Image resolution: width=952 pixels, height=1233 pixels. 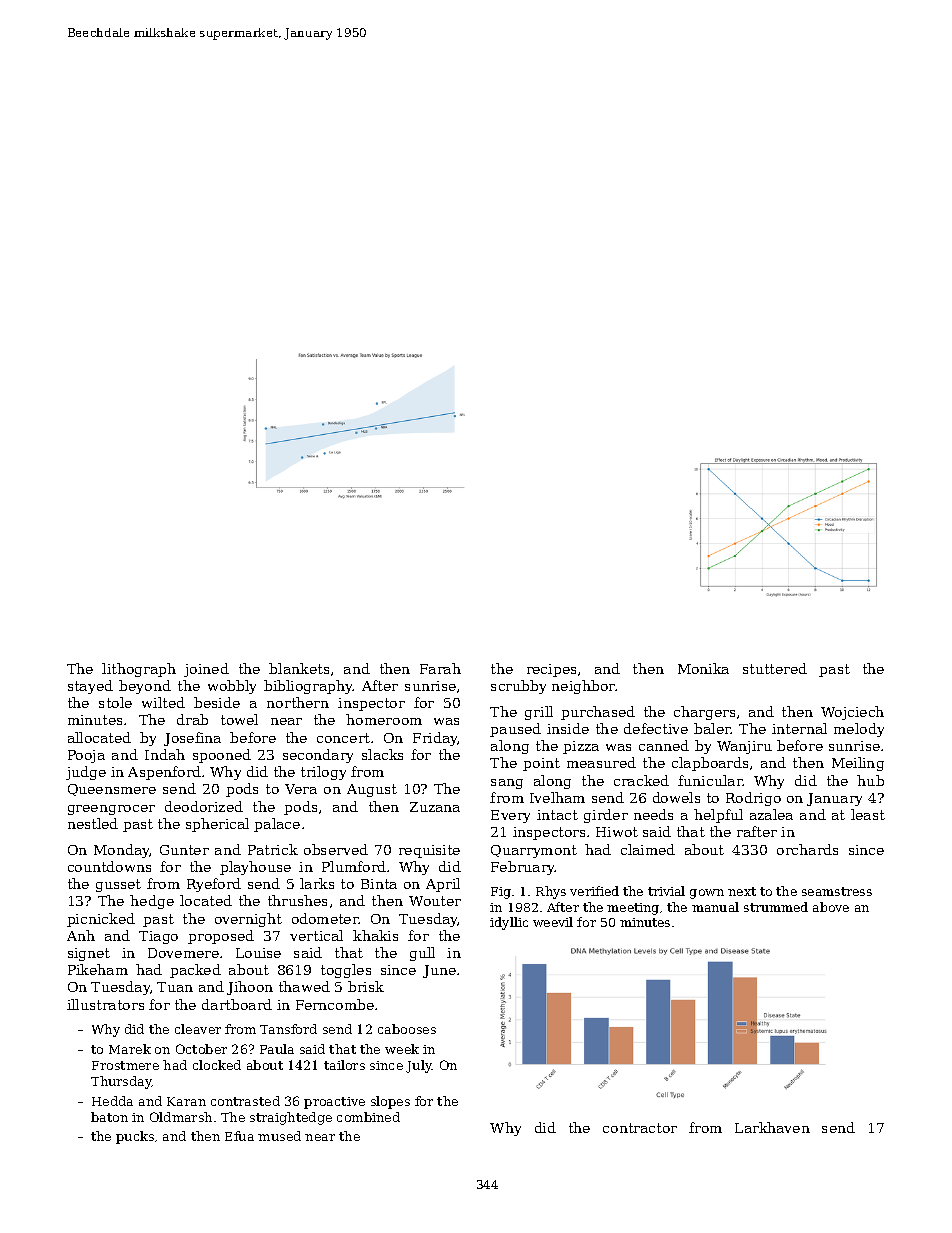 I want to click on blankets, so click(x=299, y=668).
